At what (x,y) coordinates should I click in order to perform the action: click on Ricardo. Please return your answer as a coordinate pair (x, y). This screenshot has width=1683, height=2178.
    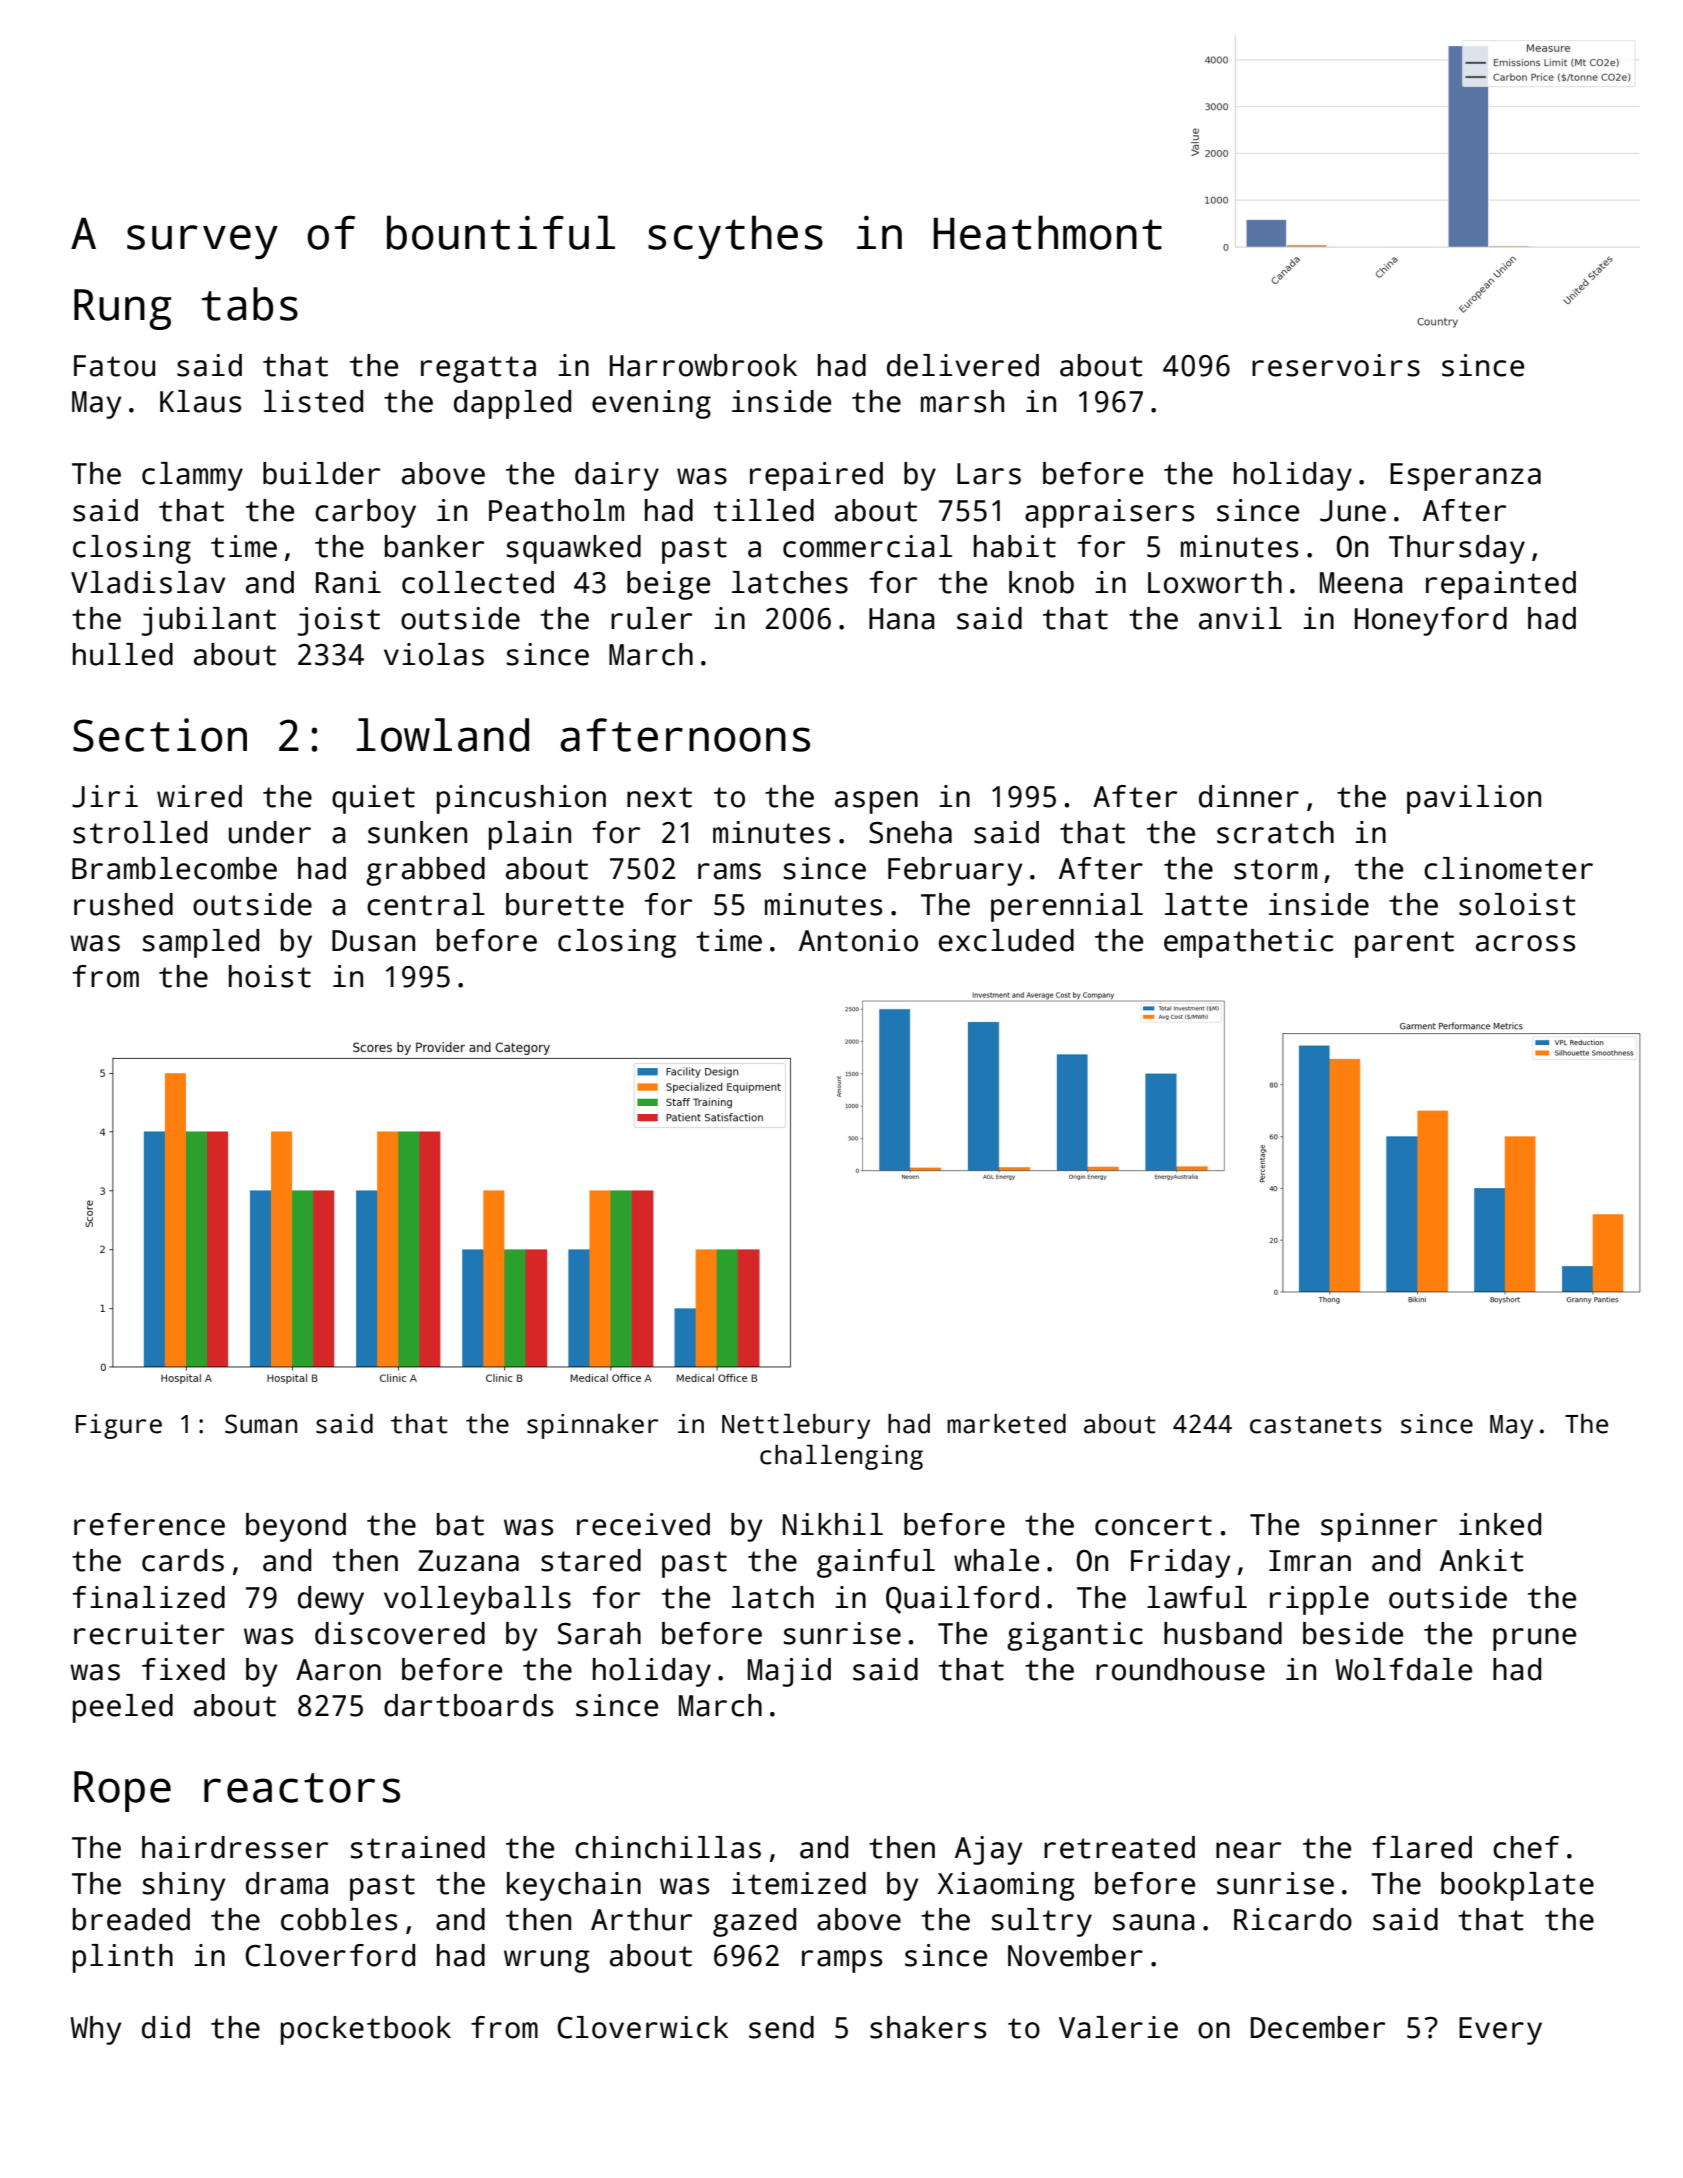
    Looking at the image, I should click on (1293, 1919).
